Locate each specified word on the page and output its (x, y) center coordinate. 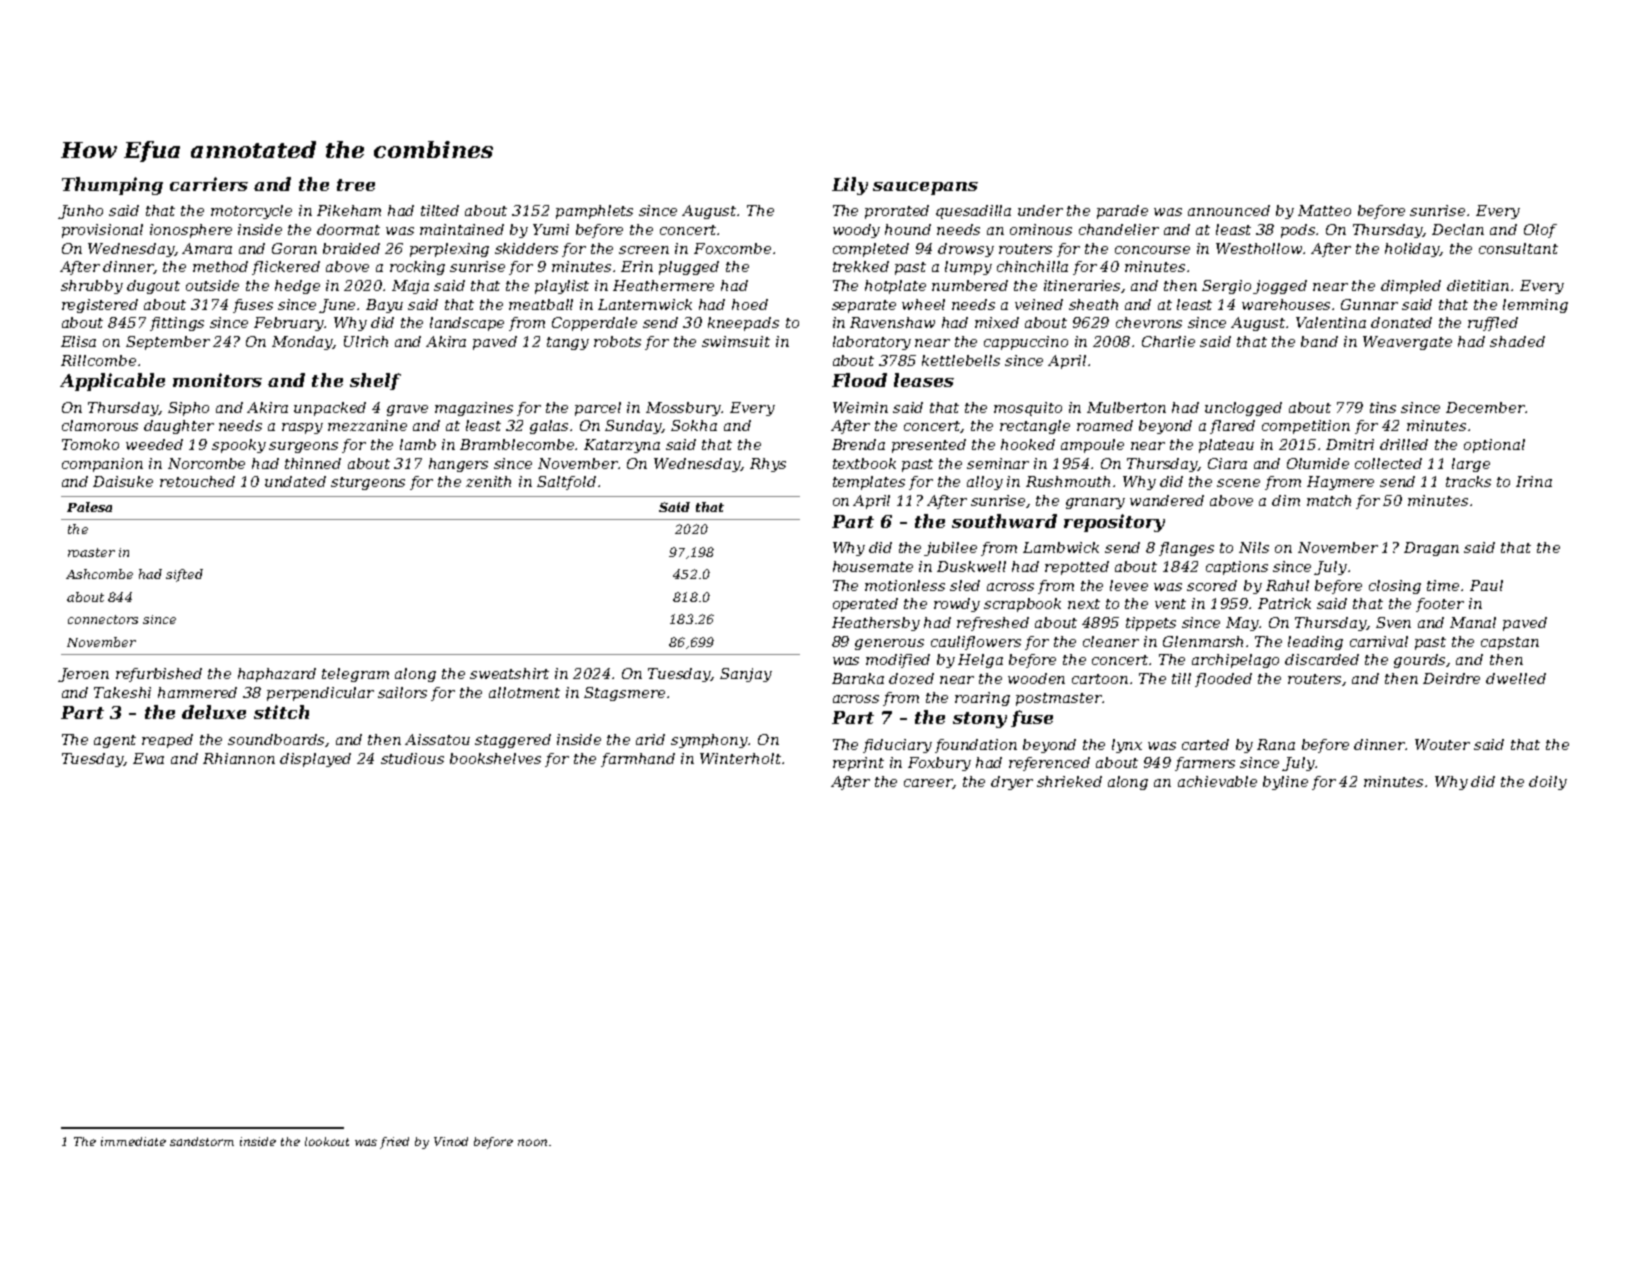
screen (644, 250)
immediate (133, 1141)
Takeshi (122, 692)
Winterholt (740, 758)
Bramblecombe (518, 444)
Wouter (1442, 744)
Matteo (1324, 210)
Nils (1254, 547)
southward (1004, 521)
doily (1548, 783)
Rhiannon (239, 758)
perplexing (449, 250)
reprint (858, 764)
